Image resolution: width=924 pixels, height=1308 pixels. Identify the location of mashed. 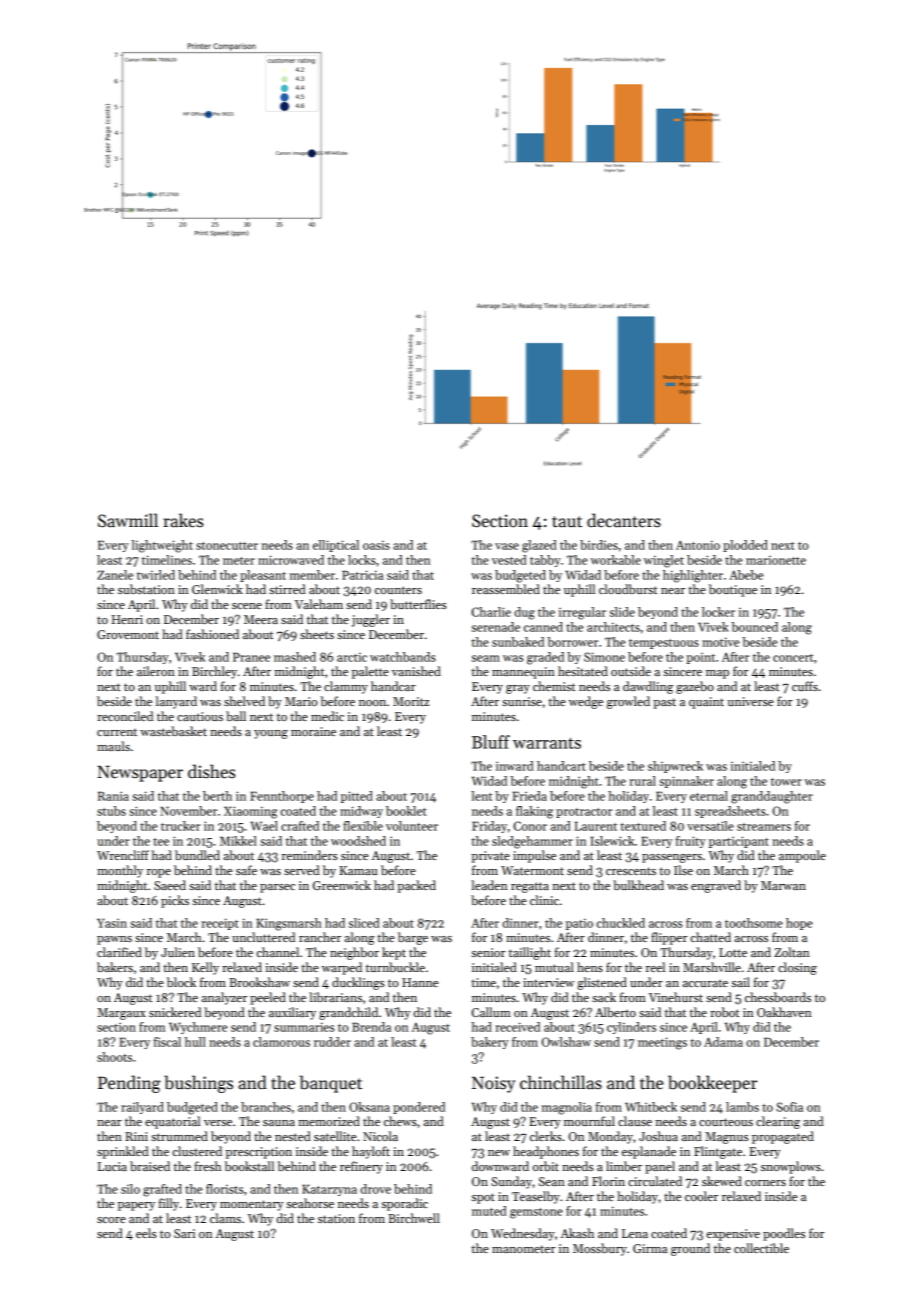
(295, 657).
